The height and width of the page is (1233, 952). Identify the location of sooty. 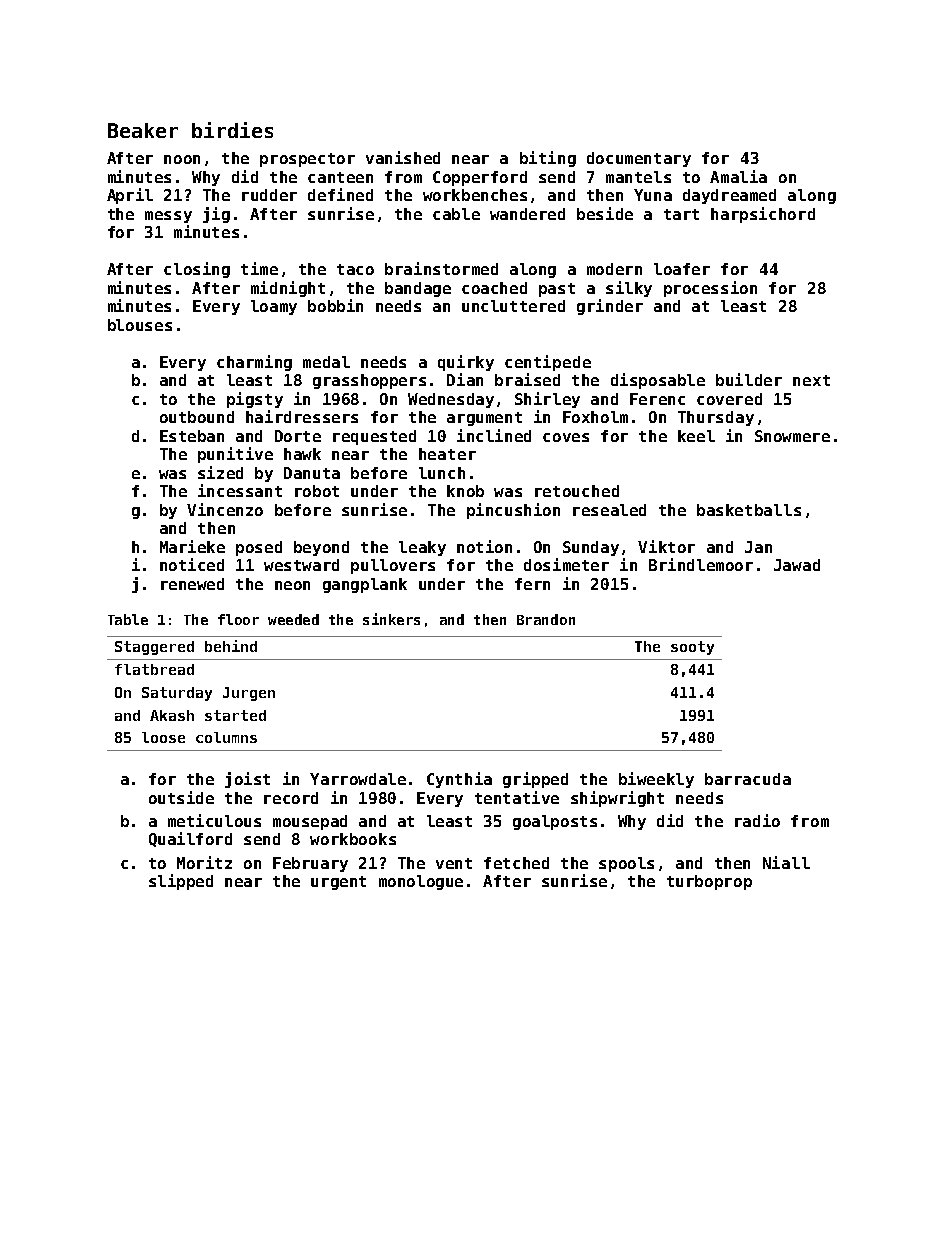
(692, 648).
